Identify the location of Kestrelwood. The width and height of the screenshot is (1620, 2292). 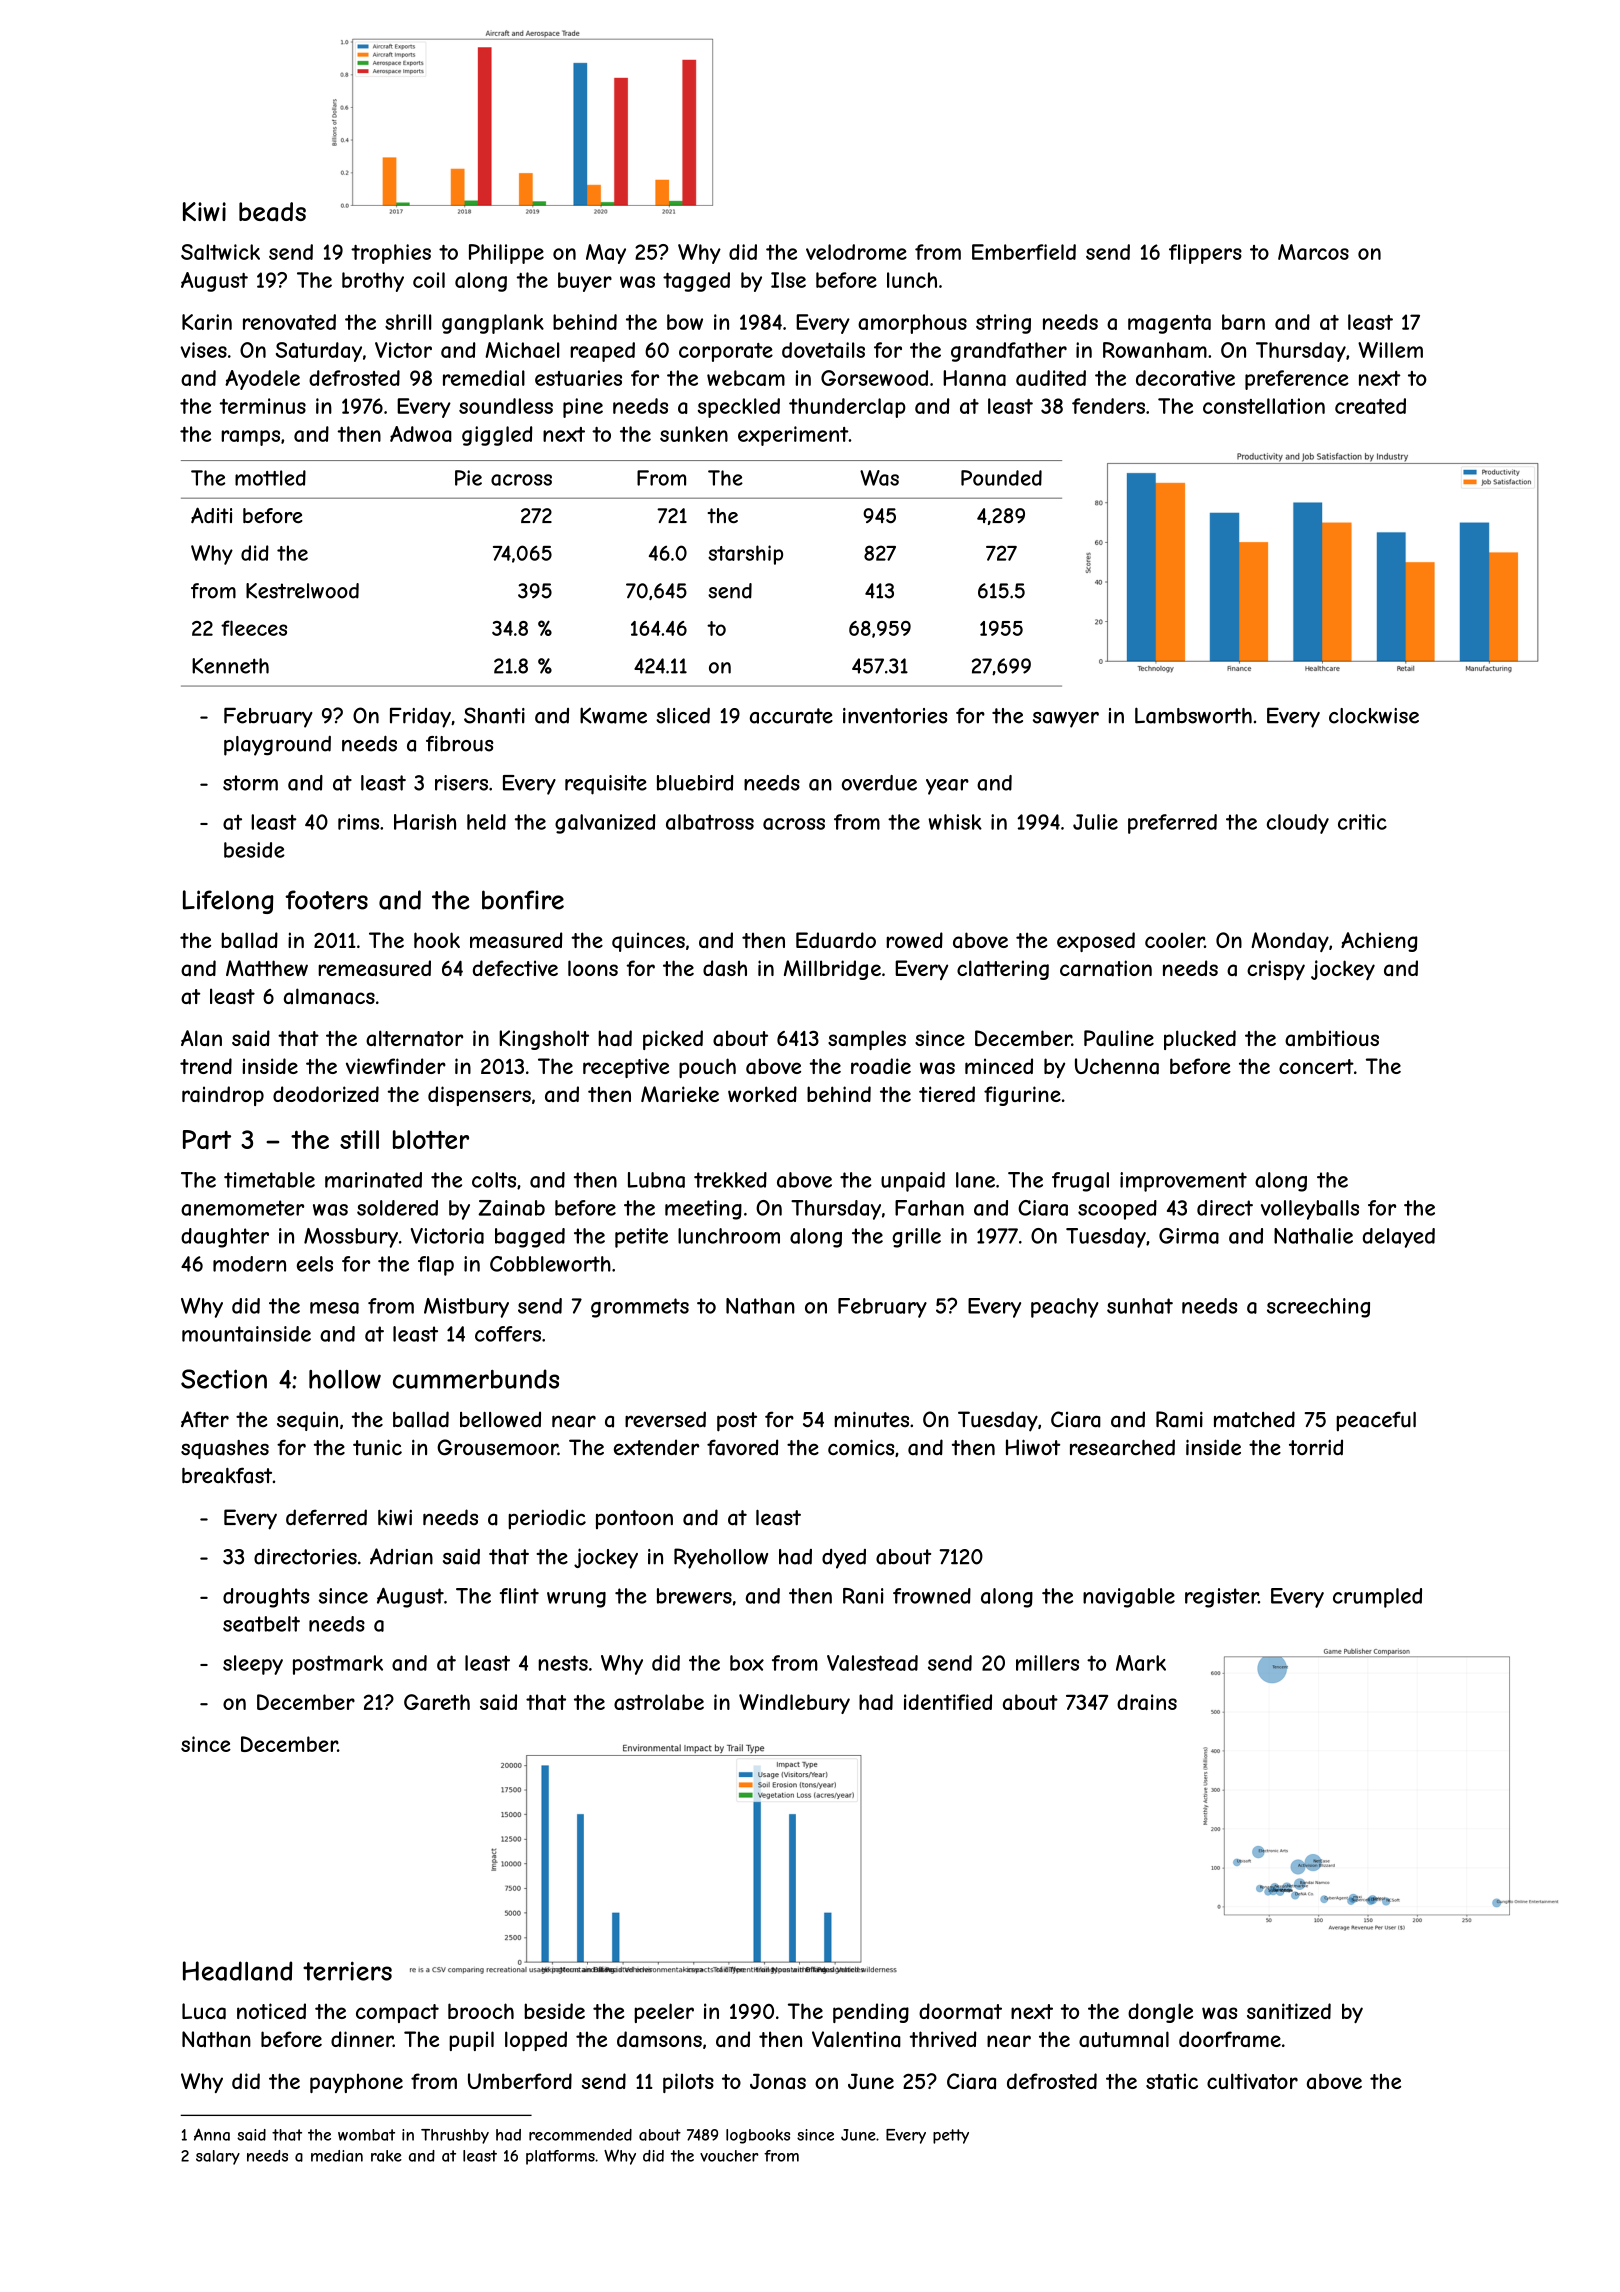
(302, 591).
